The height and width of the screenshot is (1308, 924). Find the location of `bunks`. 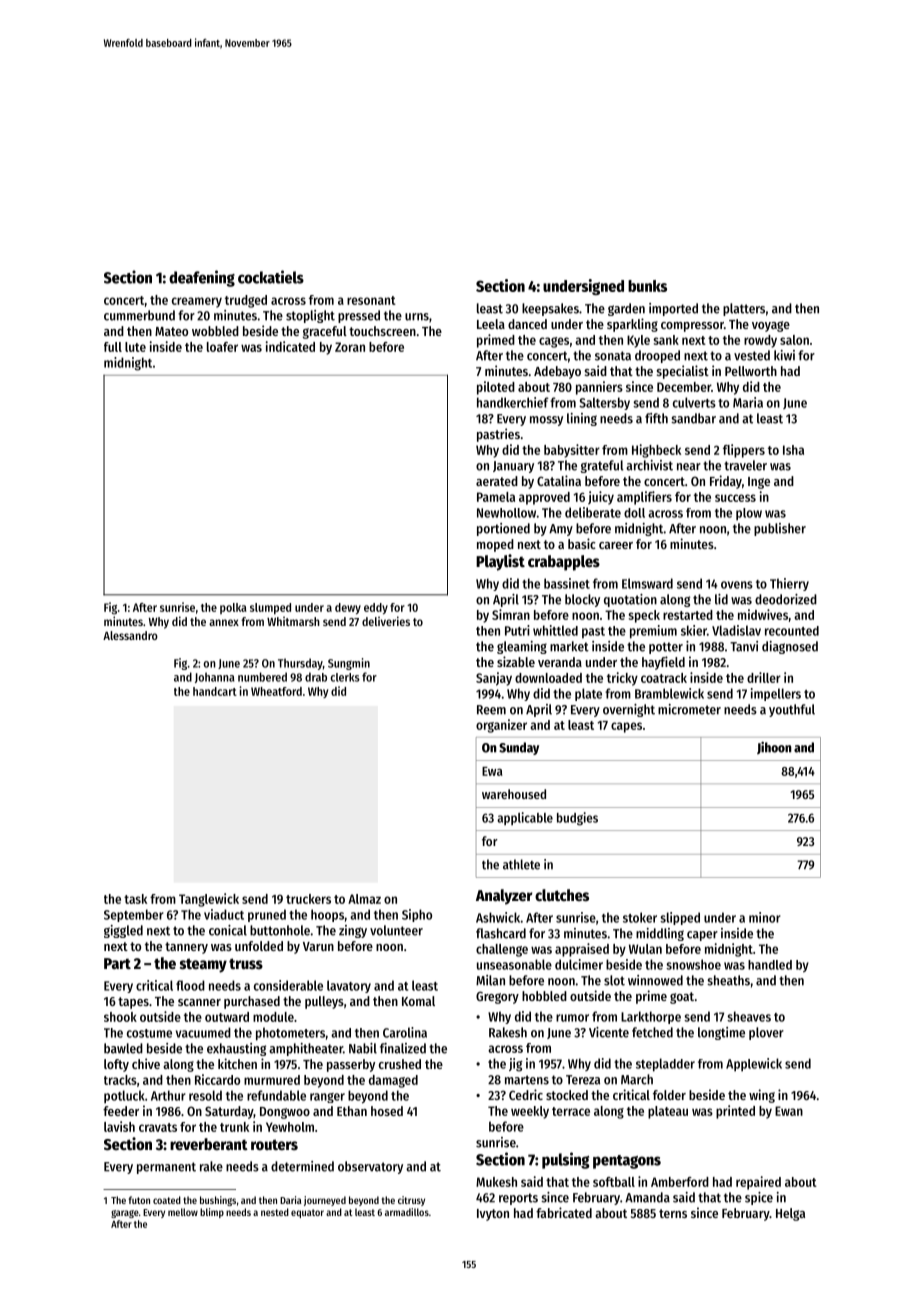

bunks is located at coordinates (647, 286).
